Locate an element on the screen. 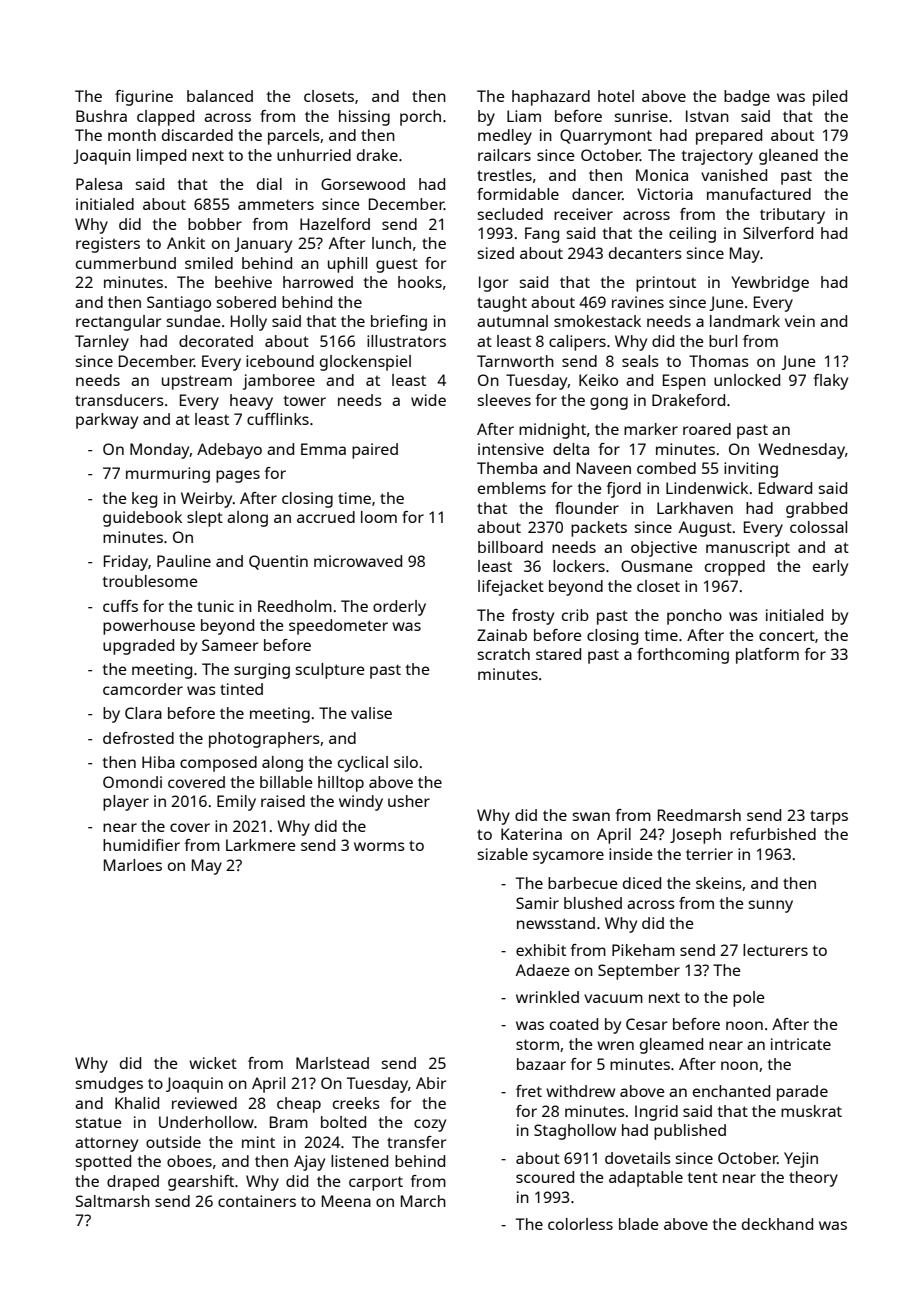 Image resolution: width=924 pixels, height=1308 pixels. Larkmere is located at coordinates (260, 845).
